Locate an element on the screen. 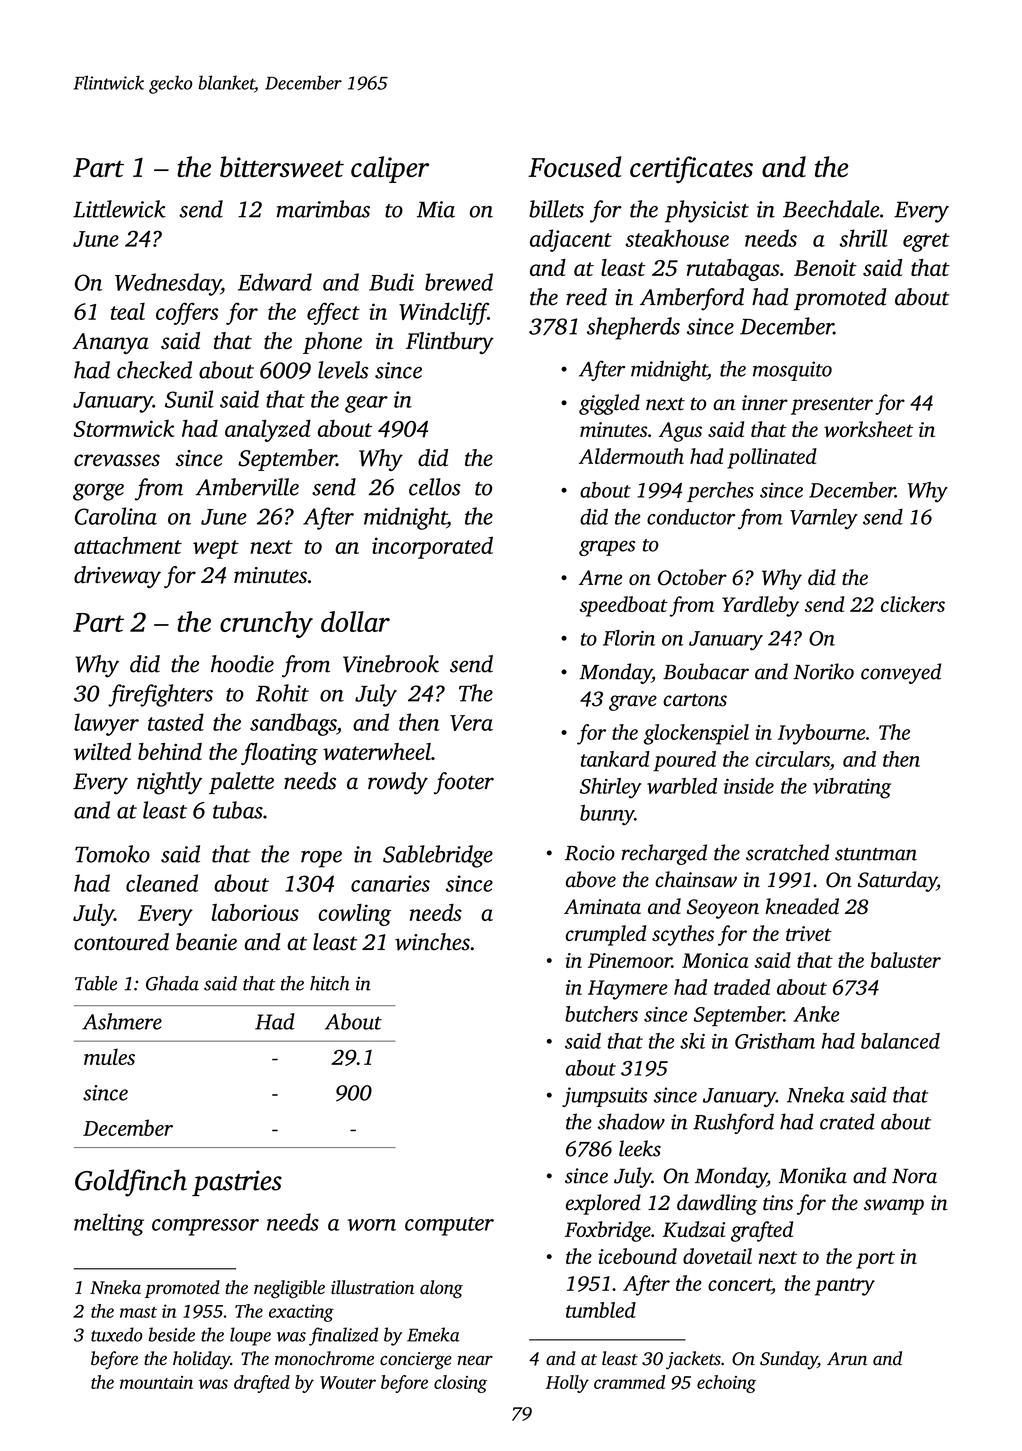 The height and width of the screenshot is (1451, 1022). drafted is located at coordinates (262, 1384).
